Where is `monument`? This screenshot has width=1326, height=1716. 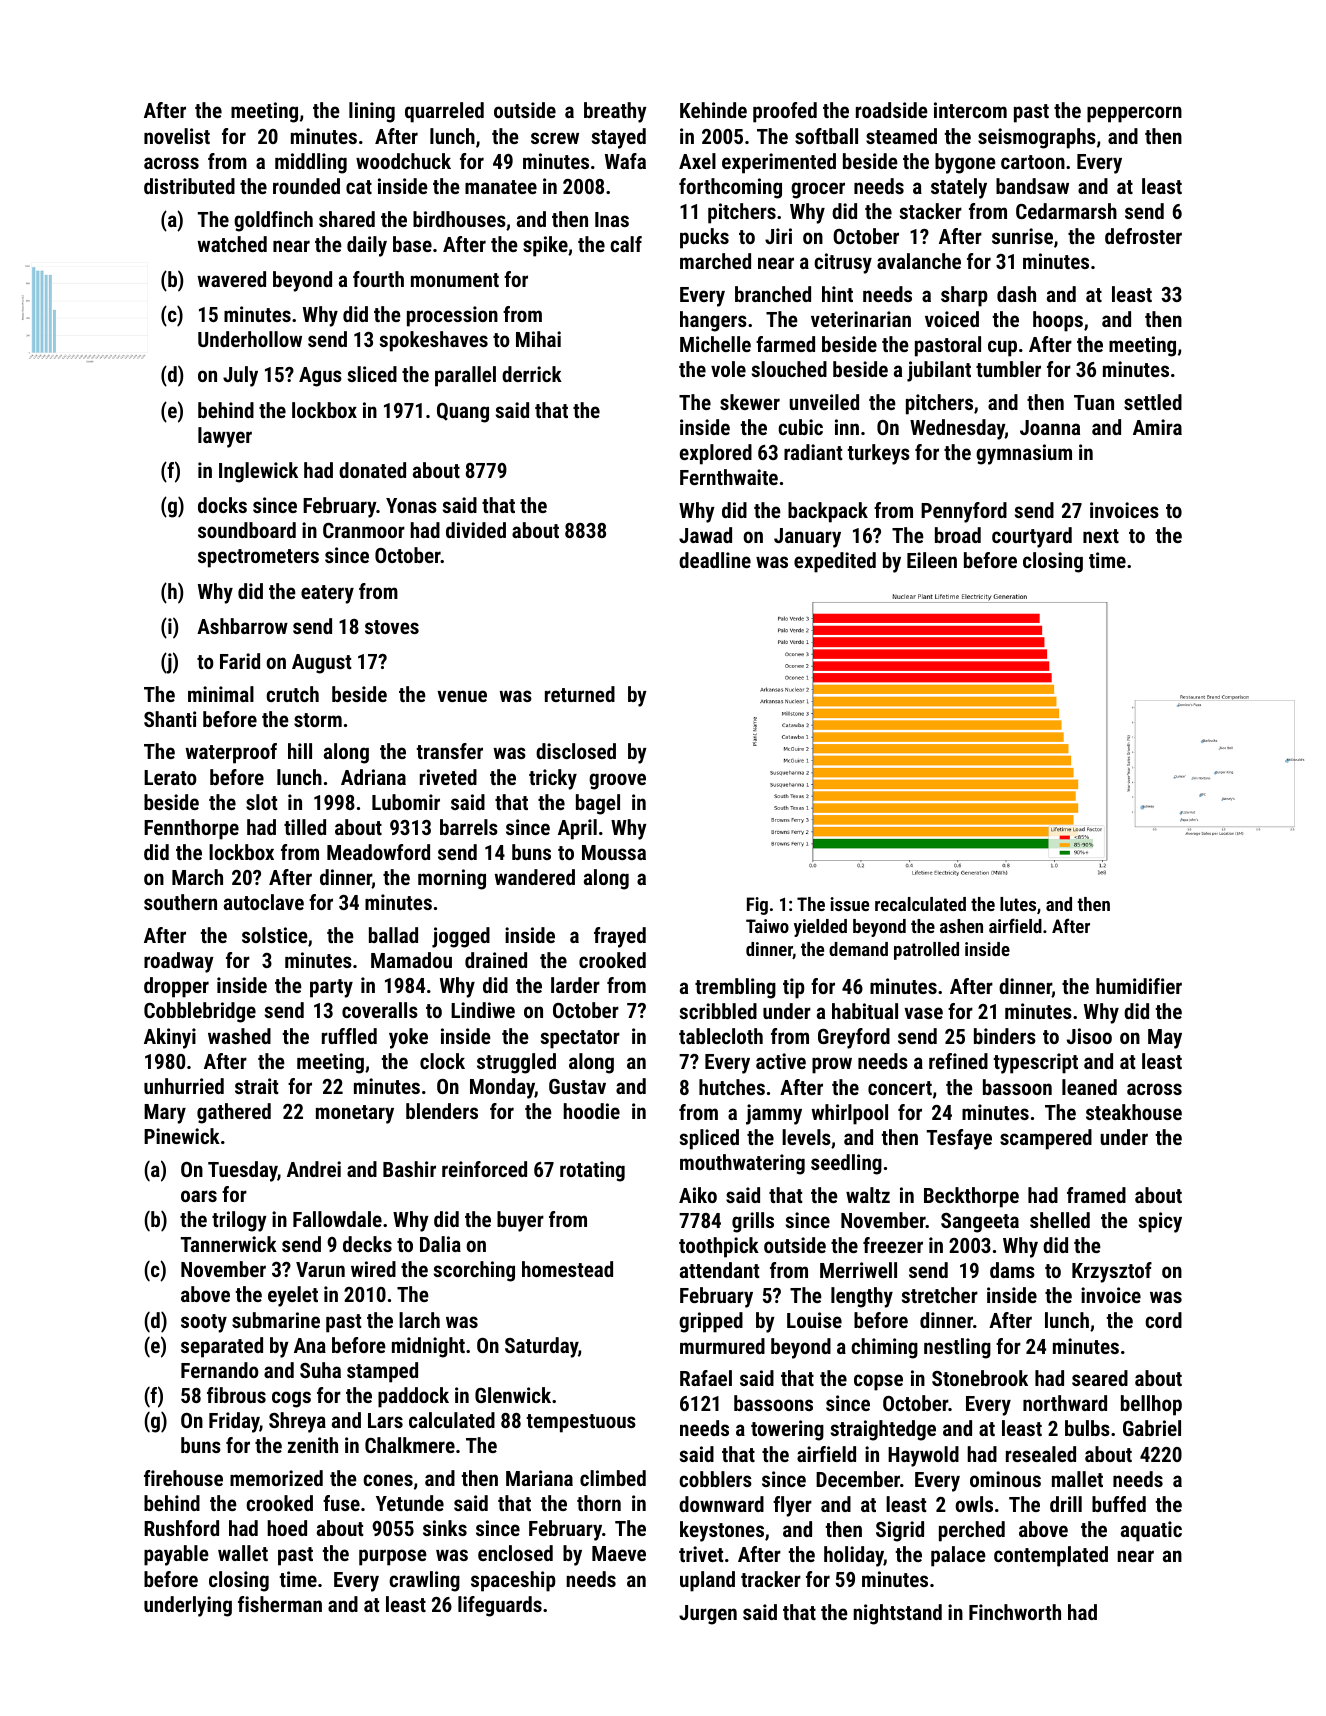 monument is located at coordinates (455, 280).
